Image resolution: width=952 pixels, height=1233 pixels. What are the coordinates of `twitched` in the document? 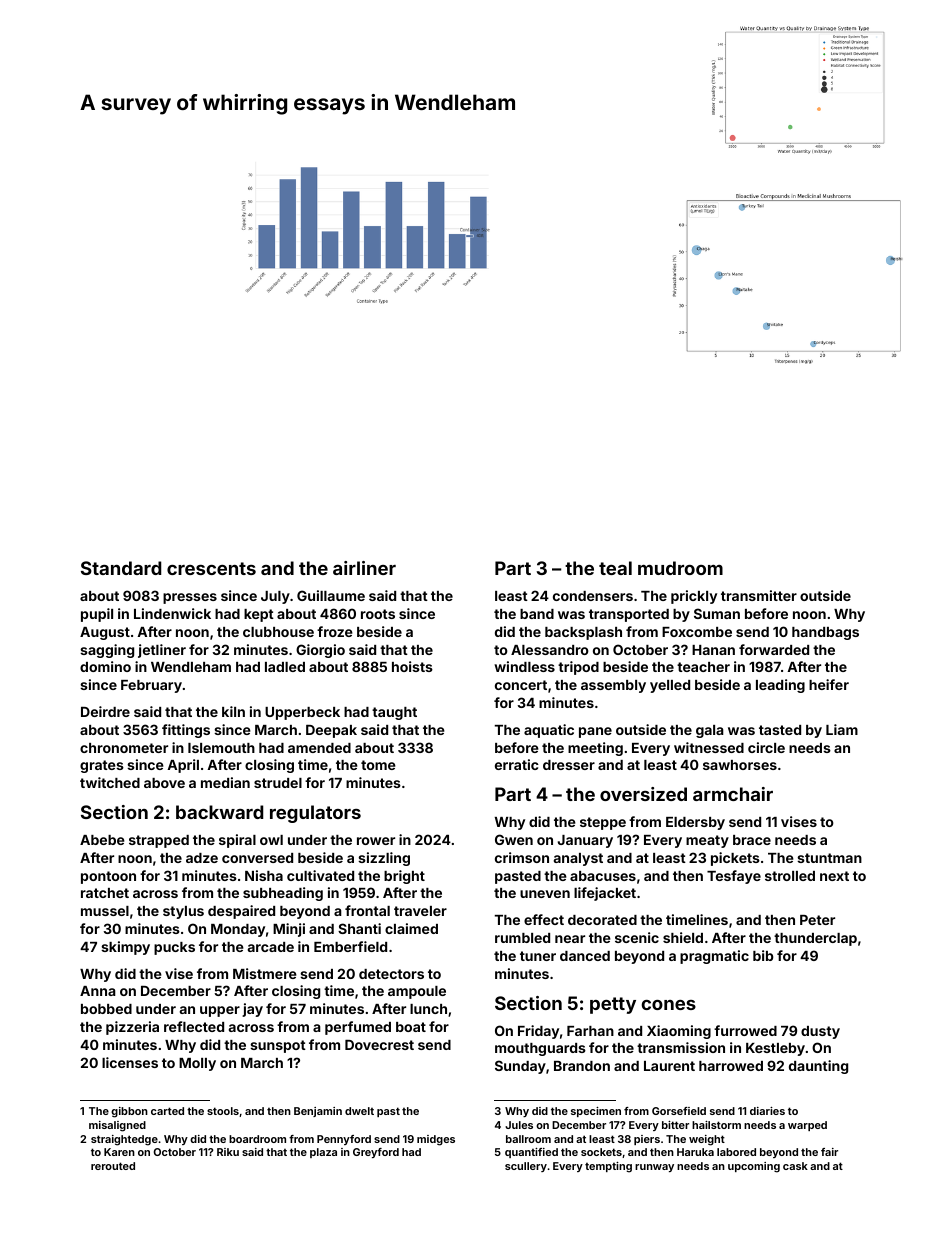 It's located at (110, 782).
